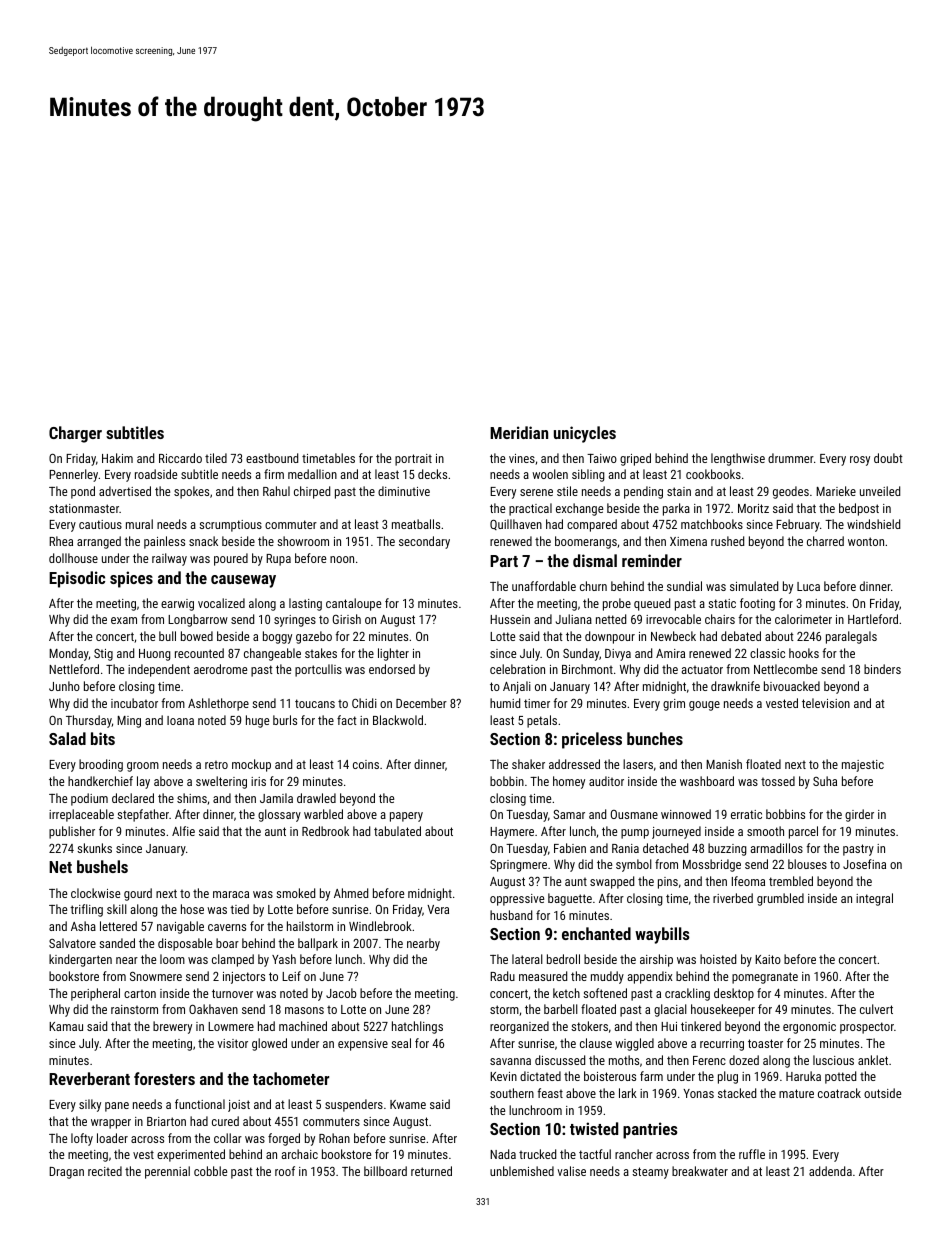 The height and width of the screenshot is (1233, 952). What do you see at coordinates (635, 459) in the screenshot?
I see `griped` at bounding box center [635, 459].
